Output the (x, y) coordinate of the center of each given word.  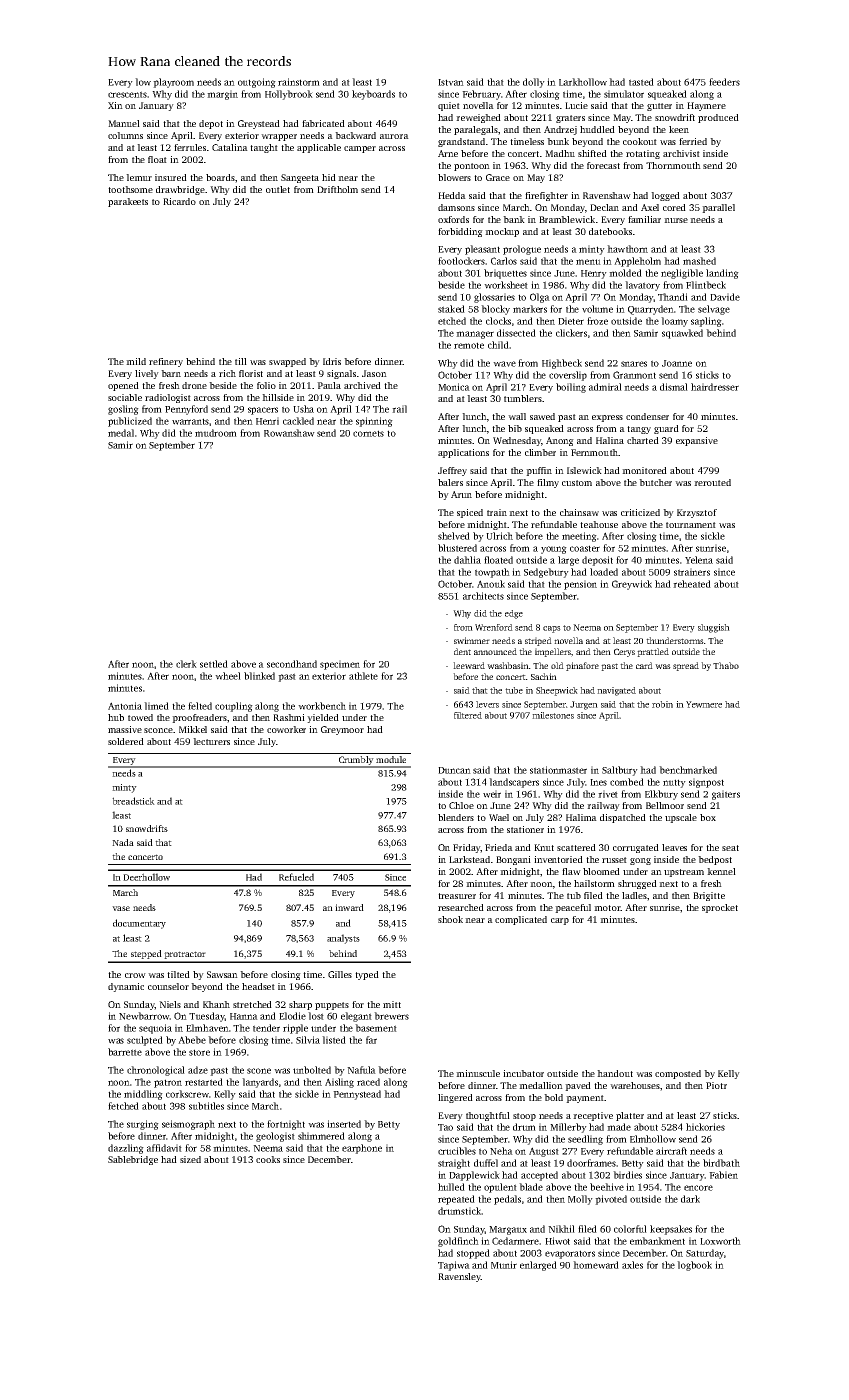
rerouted (712, 482)
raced (368, 1082)
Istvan (451, 82)
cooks (268, 1159)
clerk (186, 664)
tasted (641, 82)
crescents (127, 94)
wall (517, 416)
